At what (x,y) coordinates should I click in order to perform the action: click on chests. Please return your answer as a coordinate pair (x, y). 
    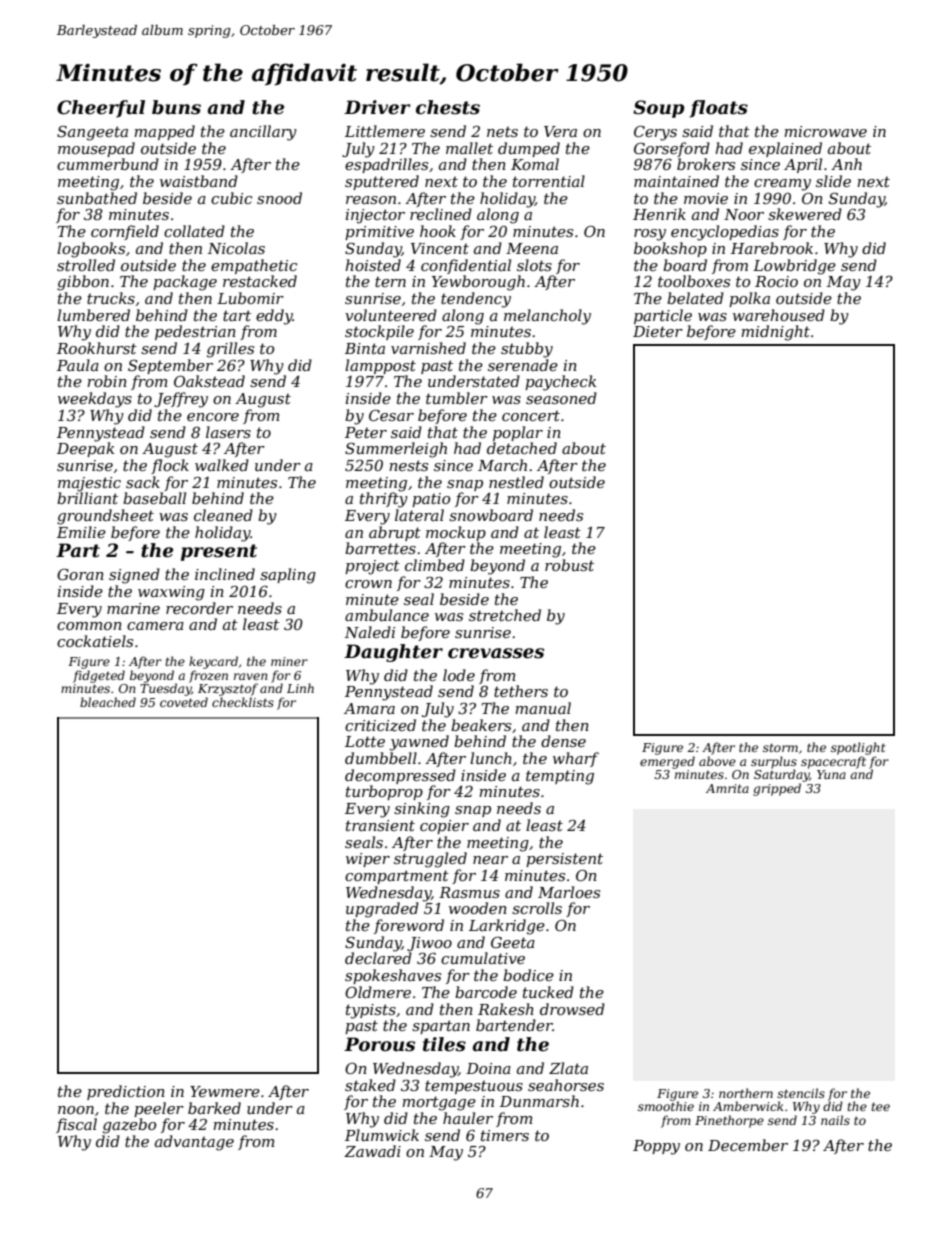
    Looking at the image, I should click on (448, 107).
